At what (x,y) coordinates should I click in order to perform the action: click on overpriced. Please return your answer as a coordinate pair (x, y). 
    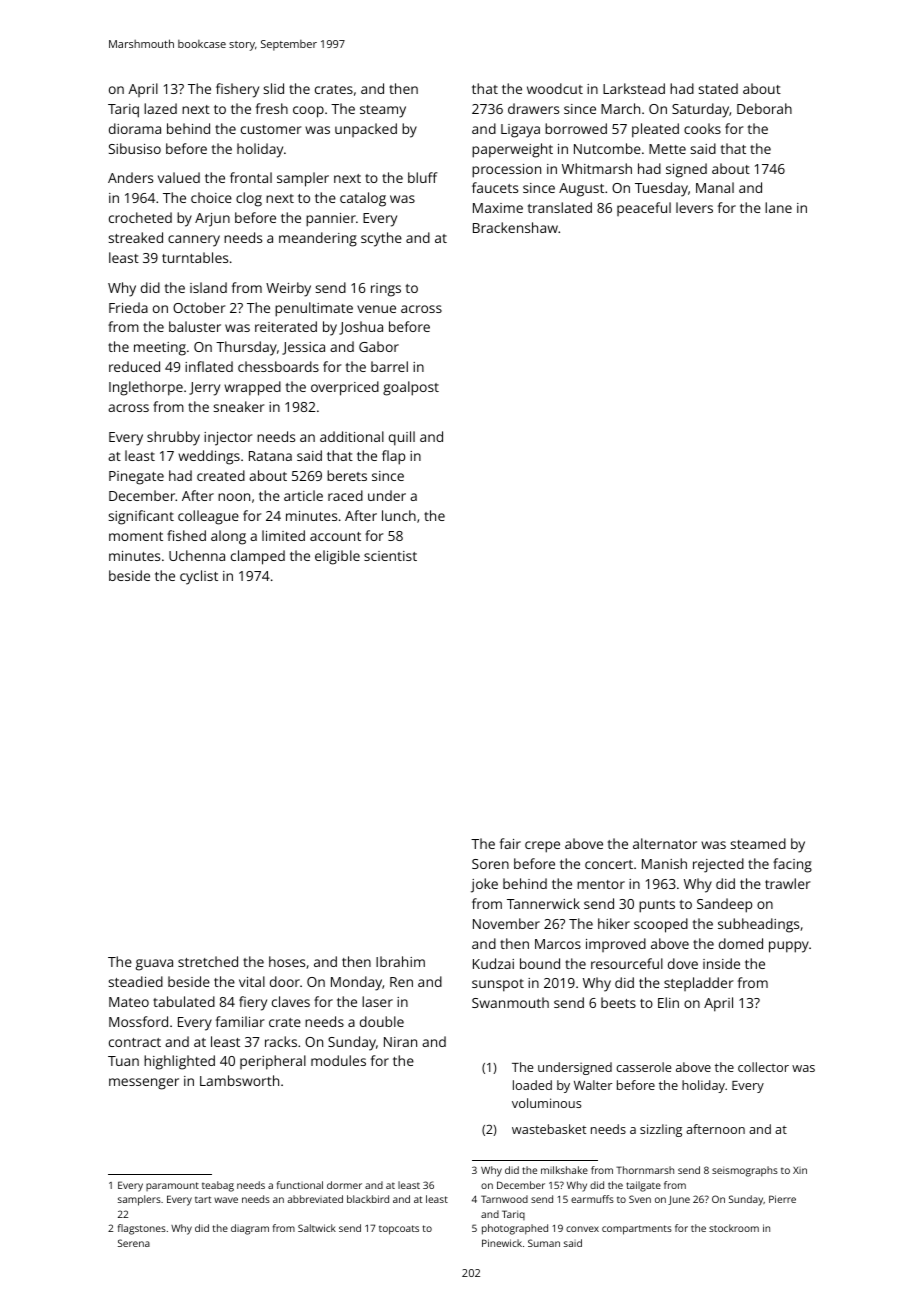
    Looking at the image, I should click on (345, 388).
